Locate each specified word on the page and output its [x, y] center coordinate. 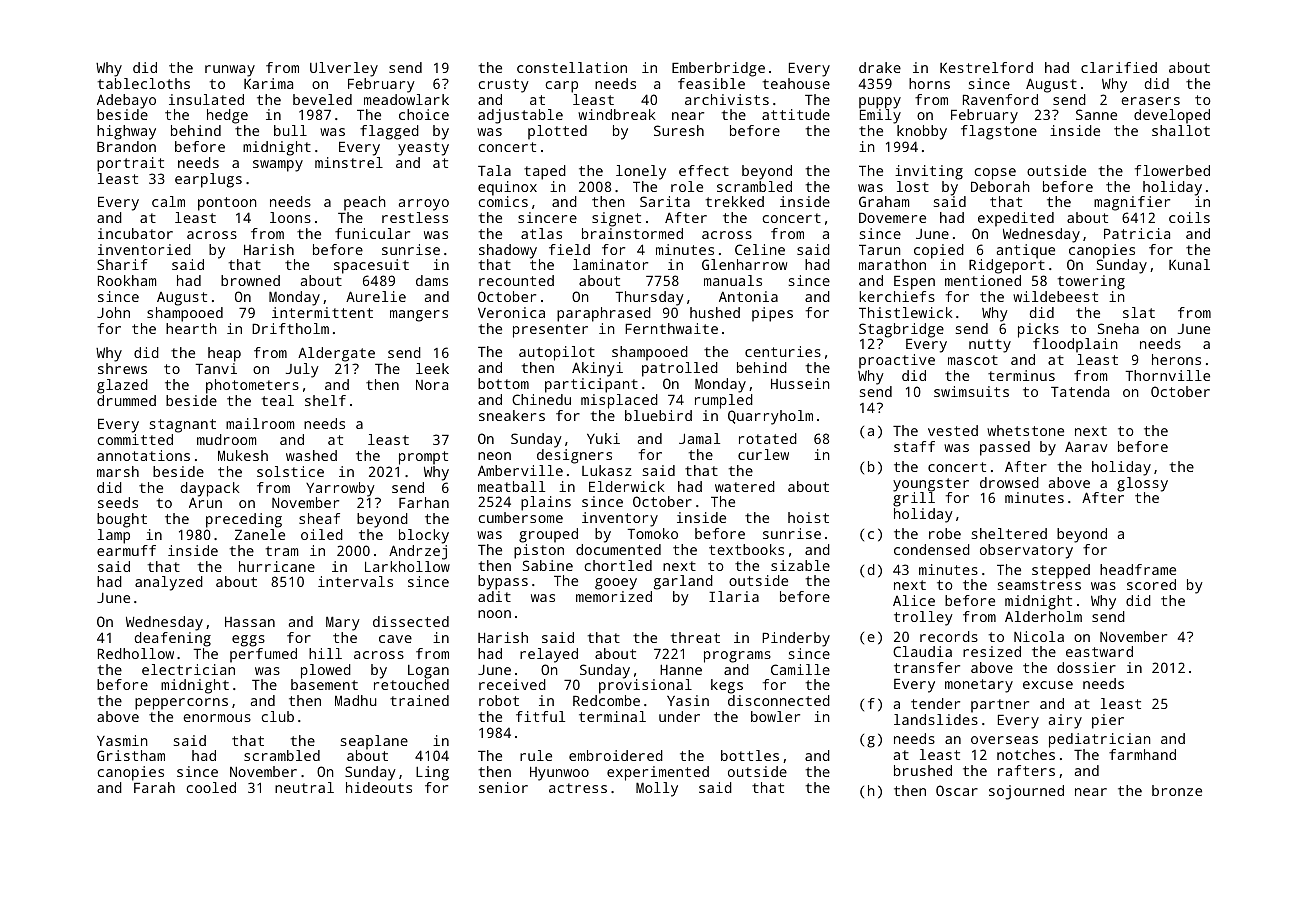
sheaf [319, 518]
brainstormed [632, 233]
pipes [772, 314]
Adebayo [126, 101]
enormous [217, 718]
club [278, 716]
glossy [1142, 484]
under [679, 716]
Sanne [1096, 114]
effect [704, 170]
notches [1026, 754]
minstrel [349, 162]
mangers [419, 316]
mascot [973, 360]
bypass [503, 582]
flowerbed [1172, 170]
